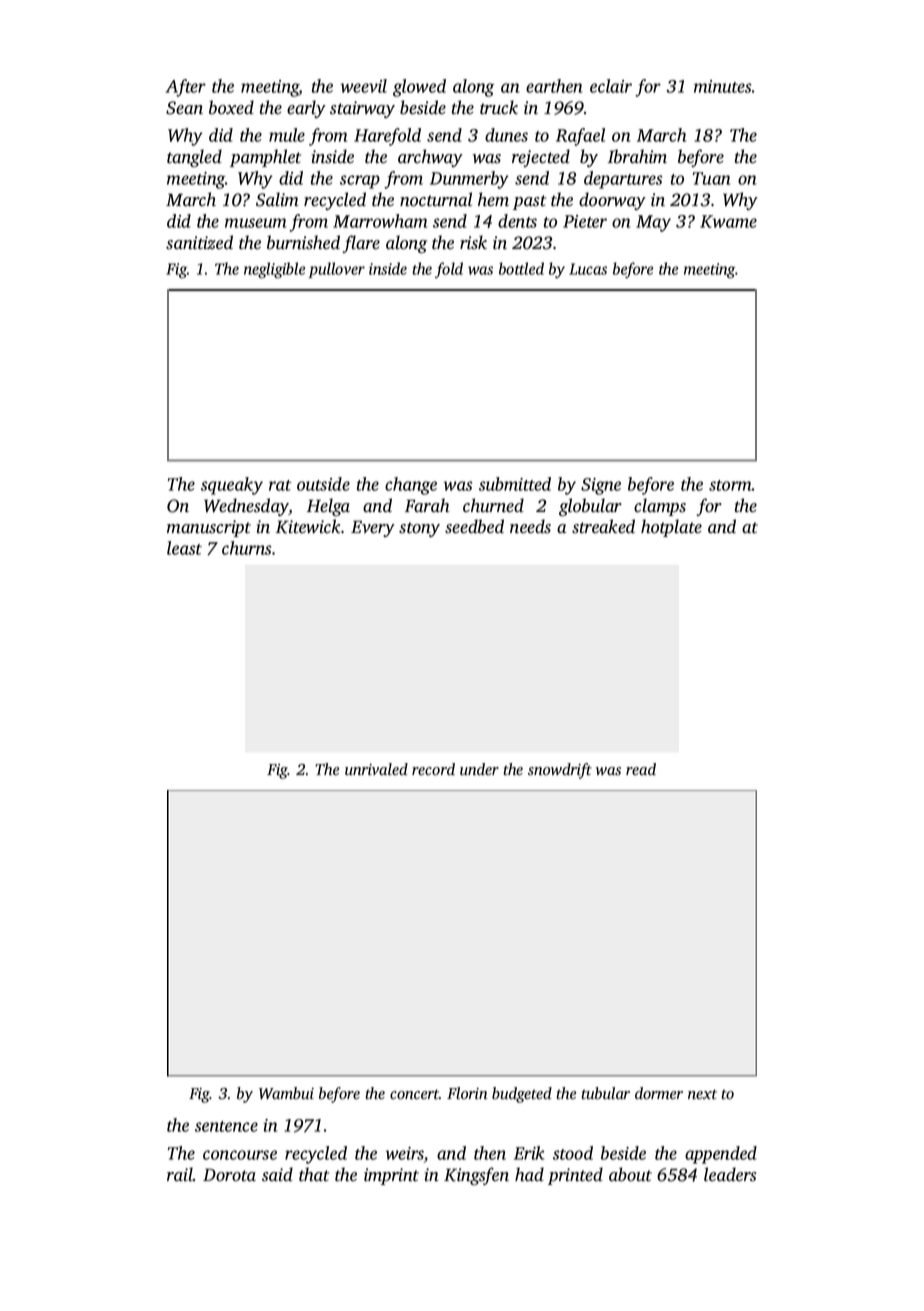  What do you see at coordinates (419, 88) in the page?
I see `glowed` at bounding box center [419, 88].
